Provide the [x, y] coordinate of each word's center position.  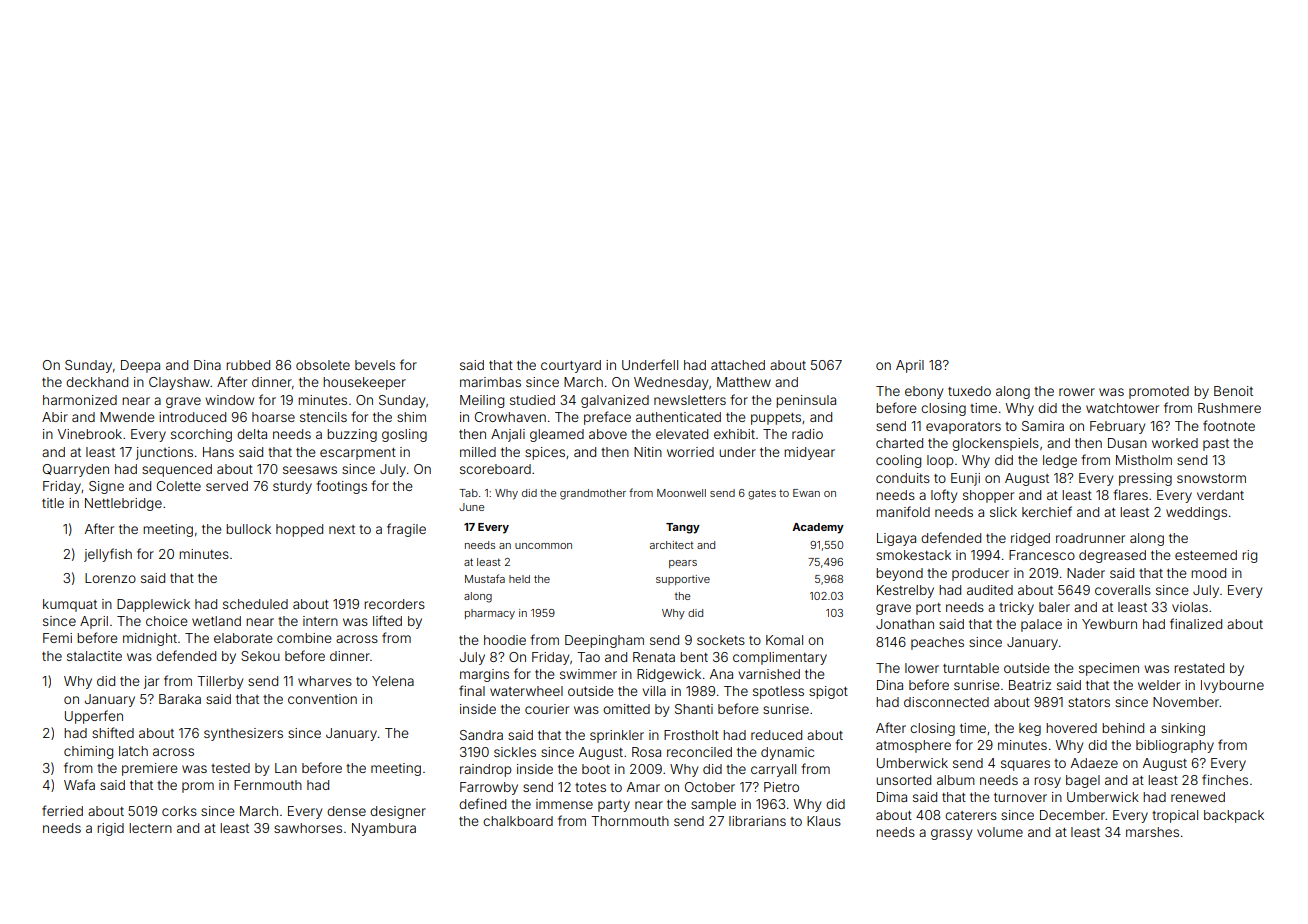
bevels [375, 365]
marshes [1152, 832]
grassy [951, 834]
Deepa [140, 366]
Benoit [1233, 391]
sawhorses [308, 828]
